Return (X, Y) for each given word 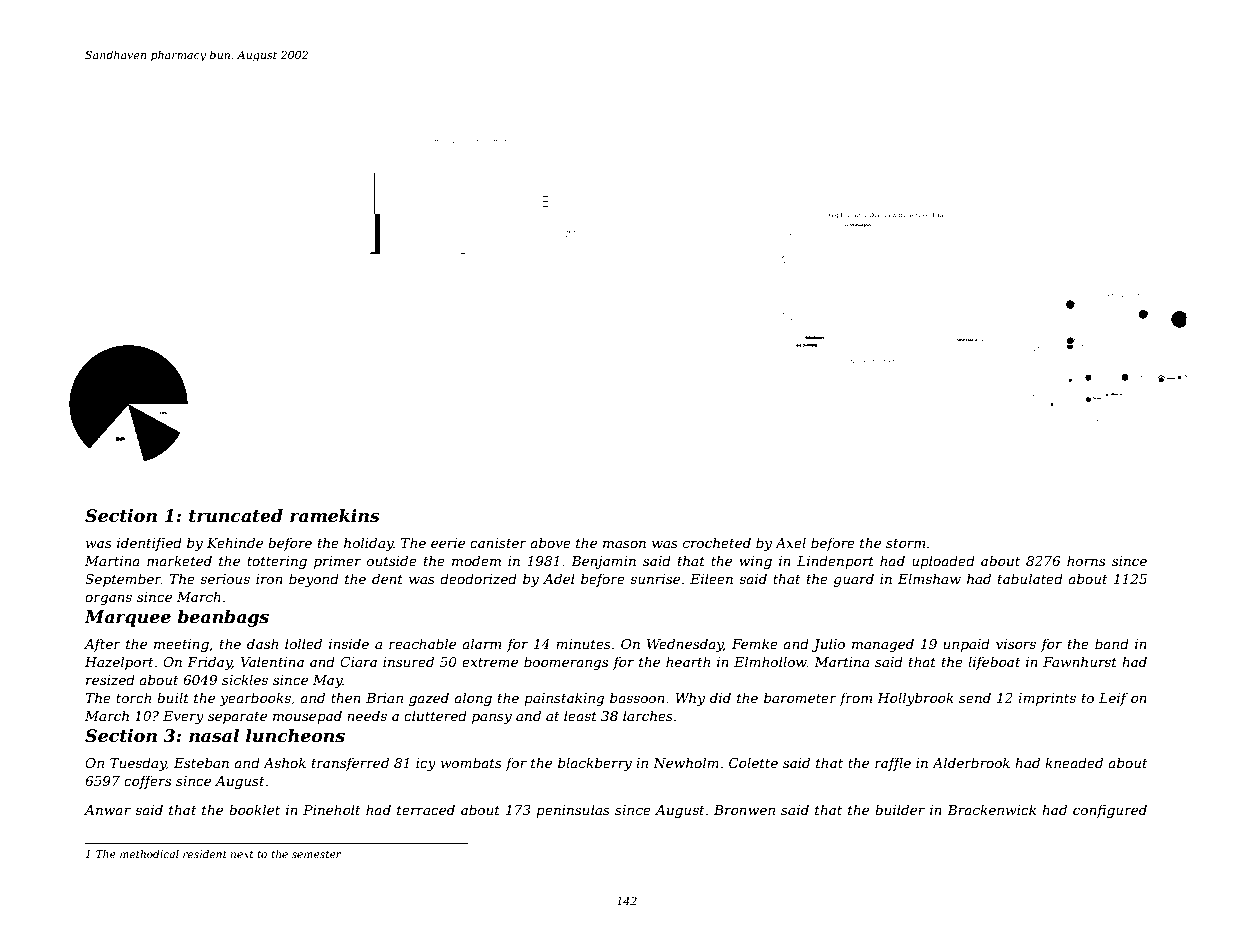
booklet (254, 809)
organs (108, 599)
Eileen (711, 578)
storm (905, 543)
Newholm (686, 762)
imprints (1047, 699)
